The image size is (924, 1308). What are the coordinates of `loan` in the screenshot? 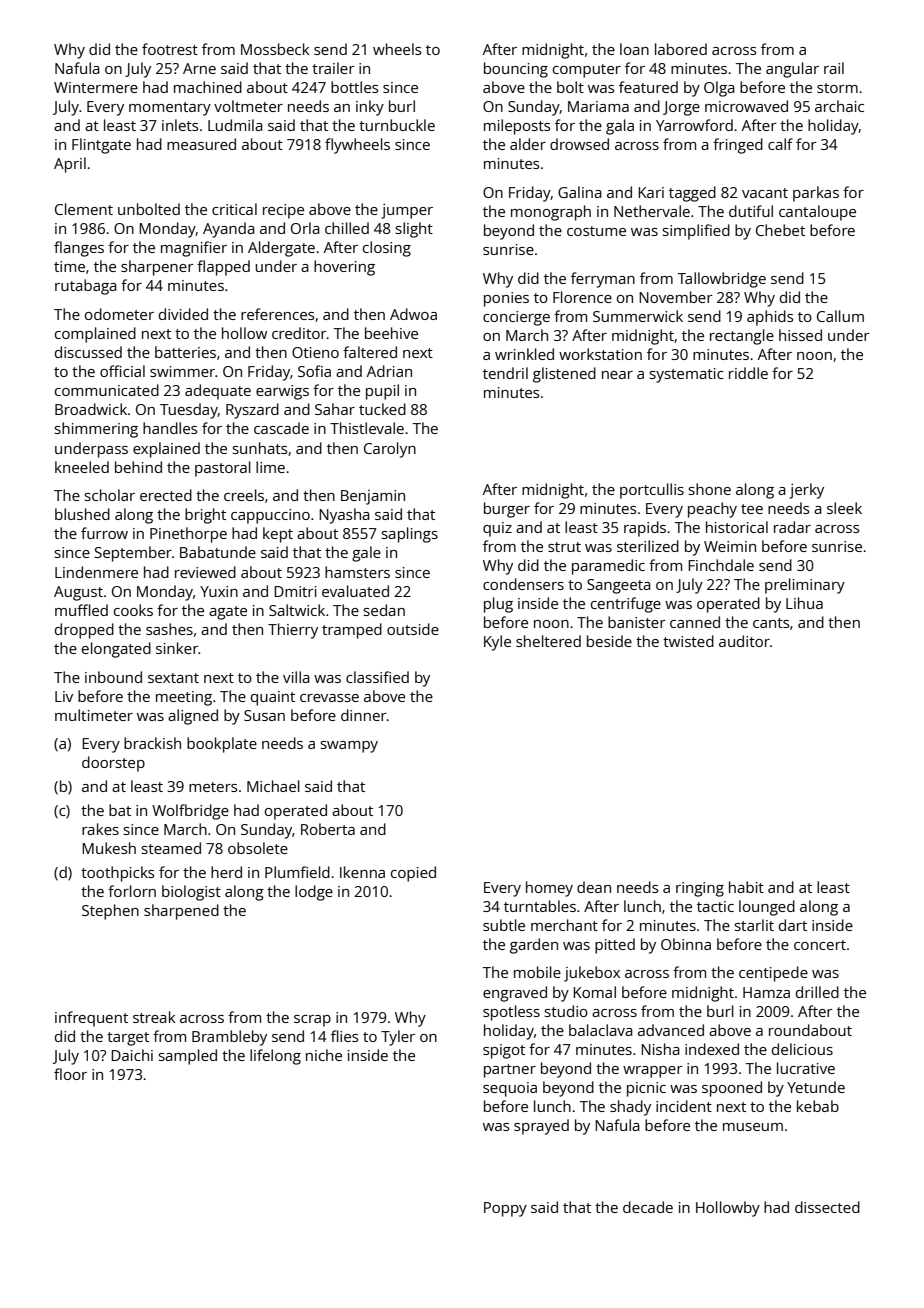 It's located at (634, 49).
